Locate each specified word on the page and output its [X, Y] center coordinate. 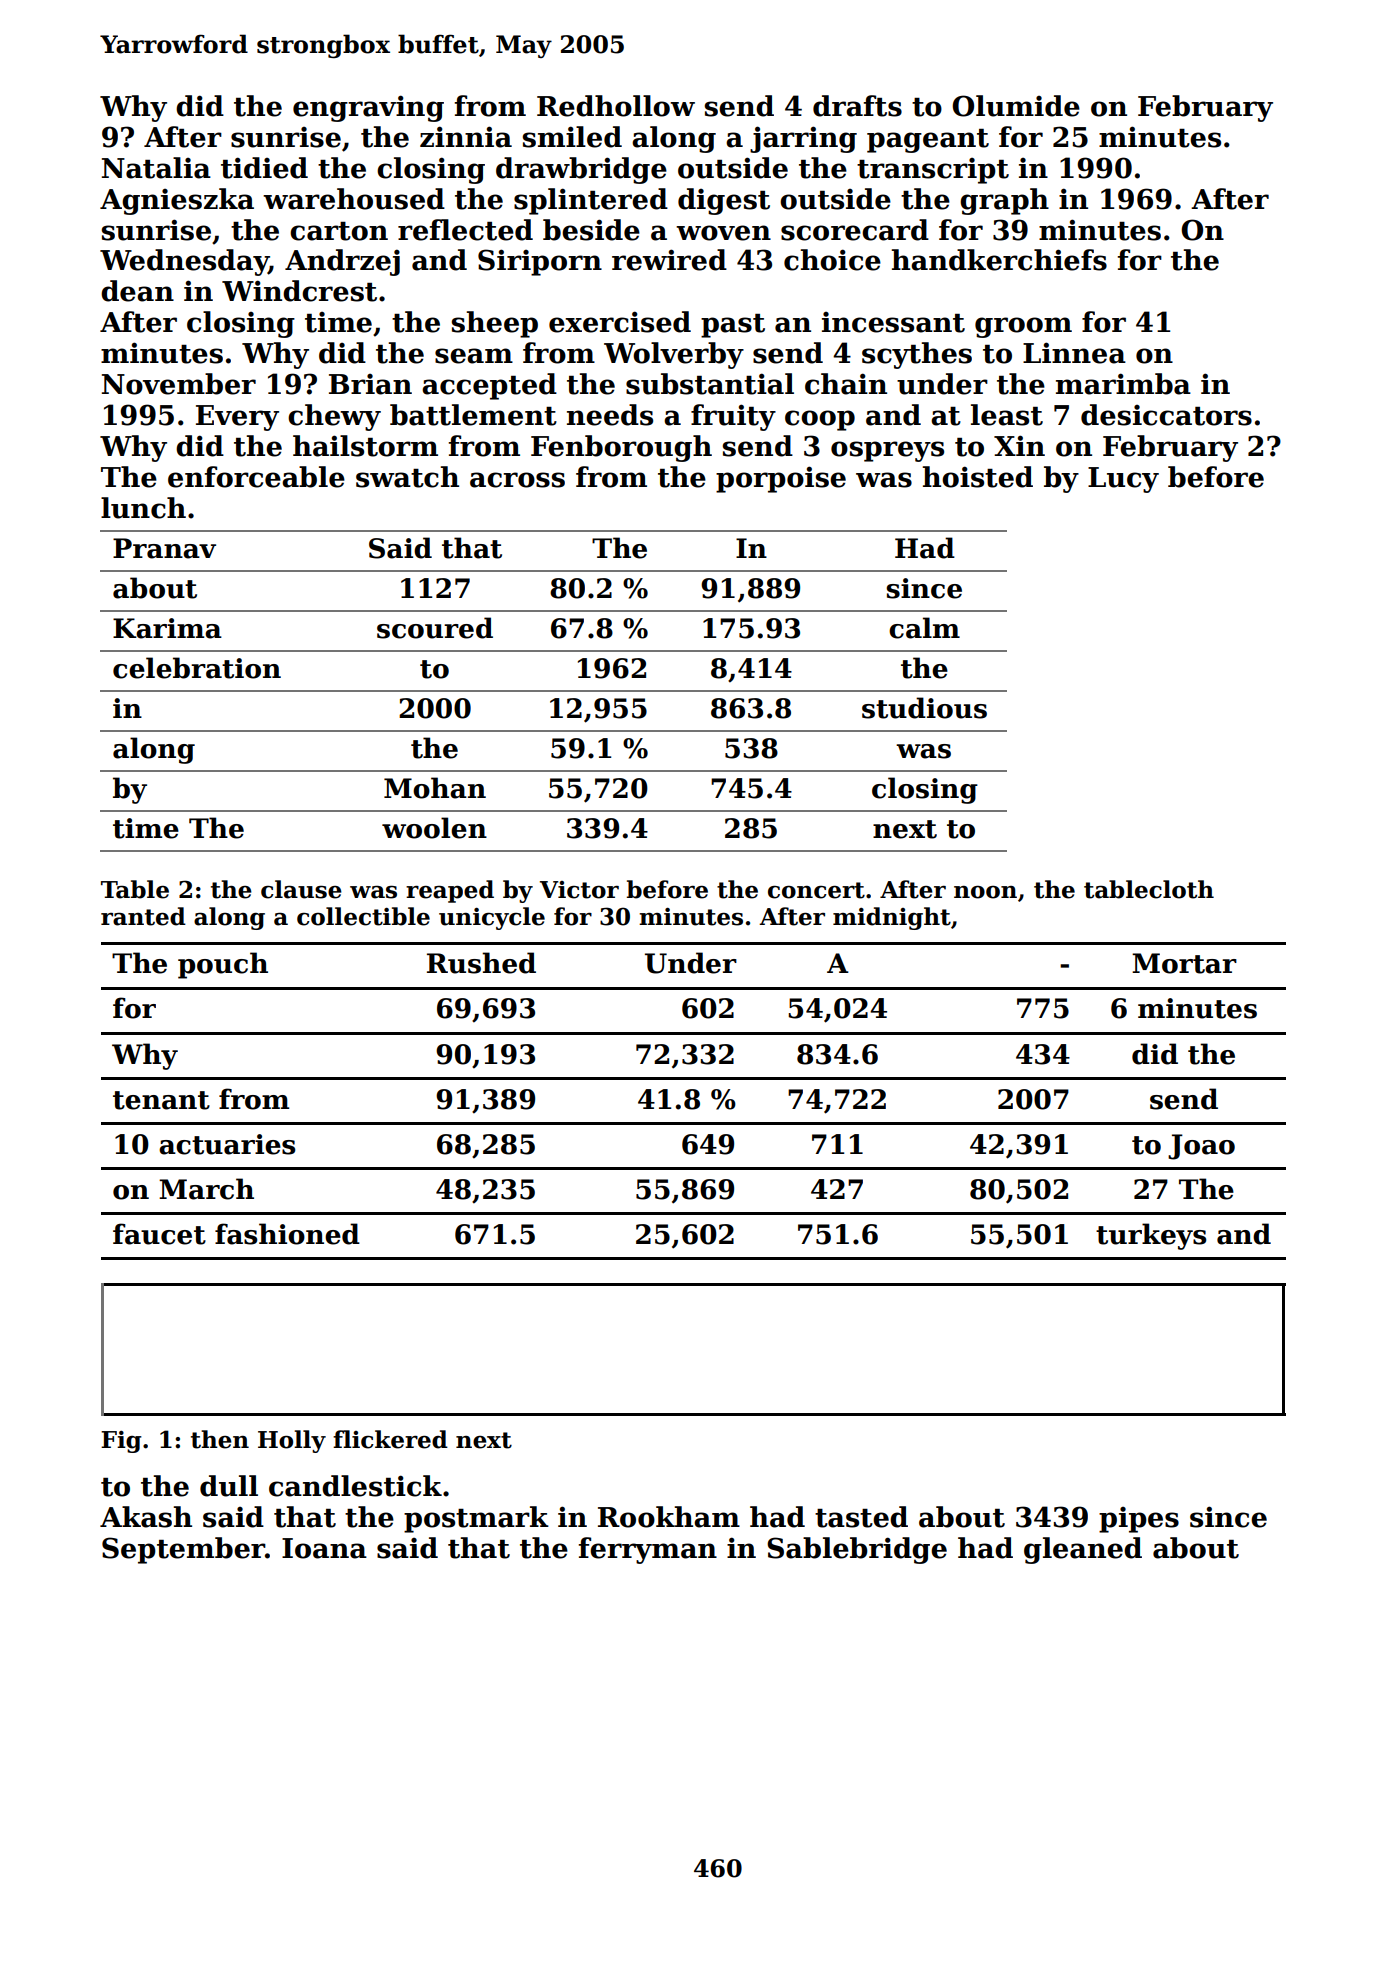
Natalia [156, 168]
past [733, 326]
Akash [146, 1517]
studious [924, 708]
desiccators [1166, 415]
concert [816, 890]
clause [301, 889]
